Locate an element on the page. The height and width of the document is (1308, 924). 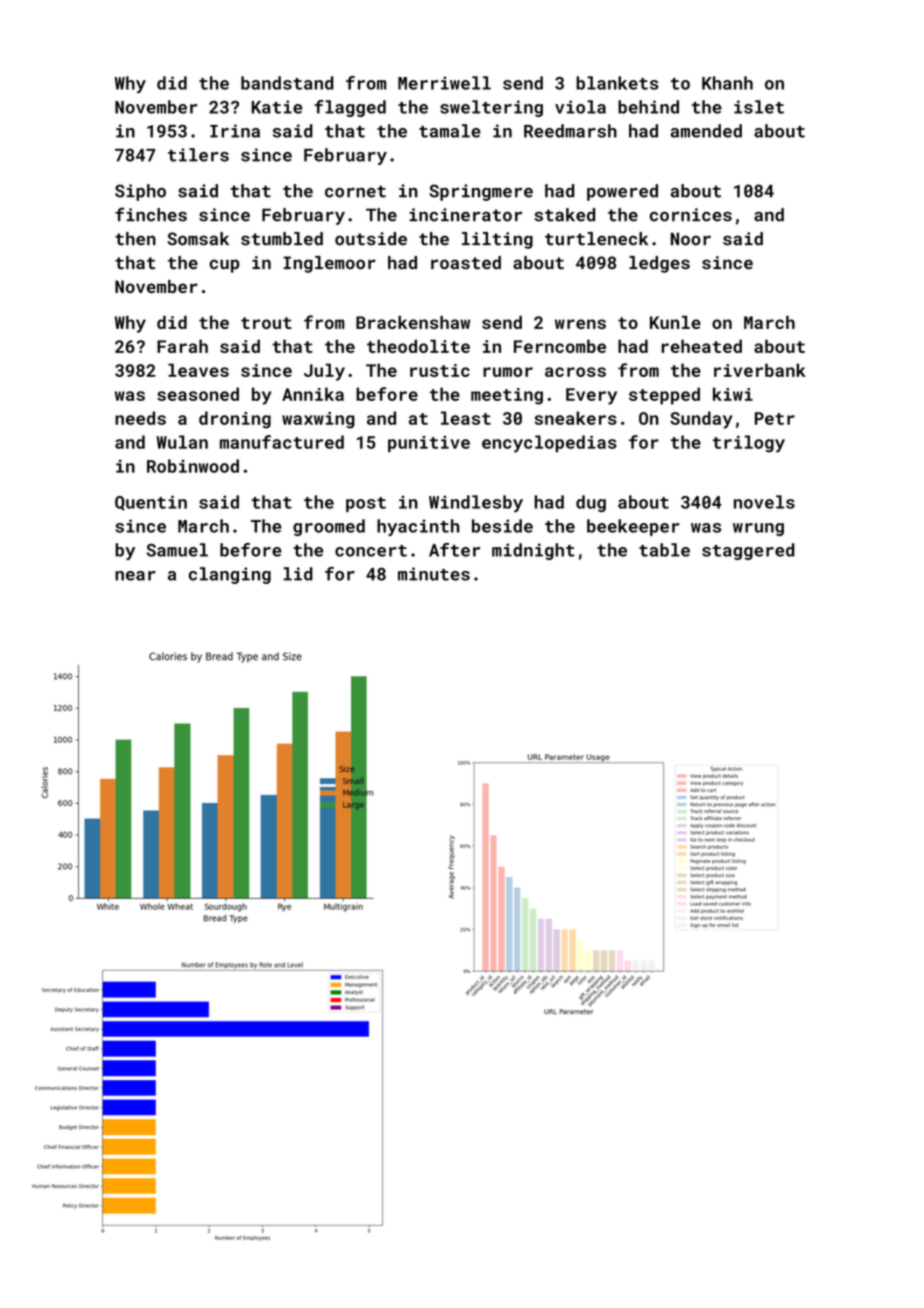
punitive is located at coordinates (429, 444).
